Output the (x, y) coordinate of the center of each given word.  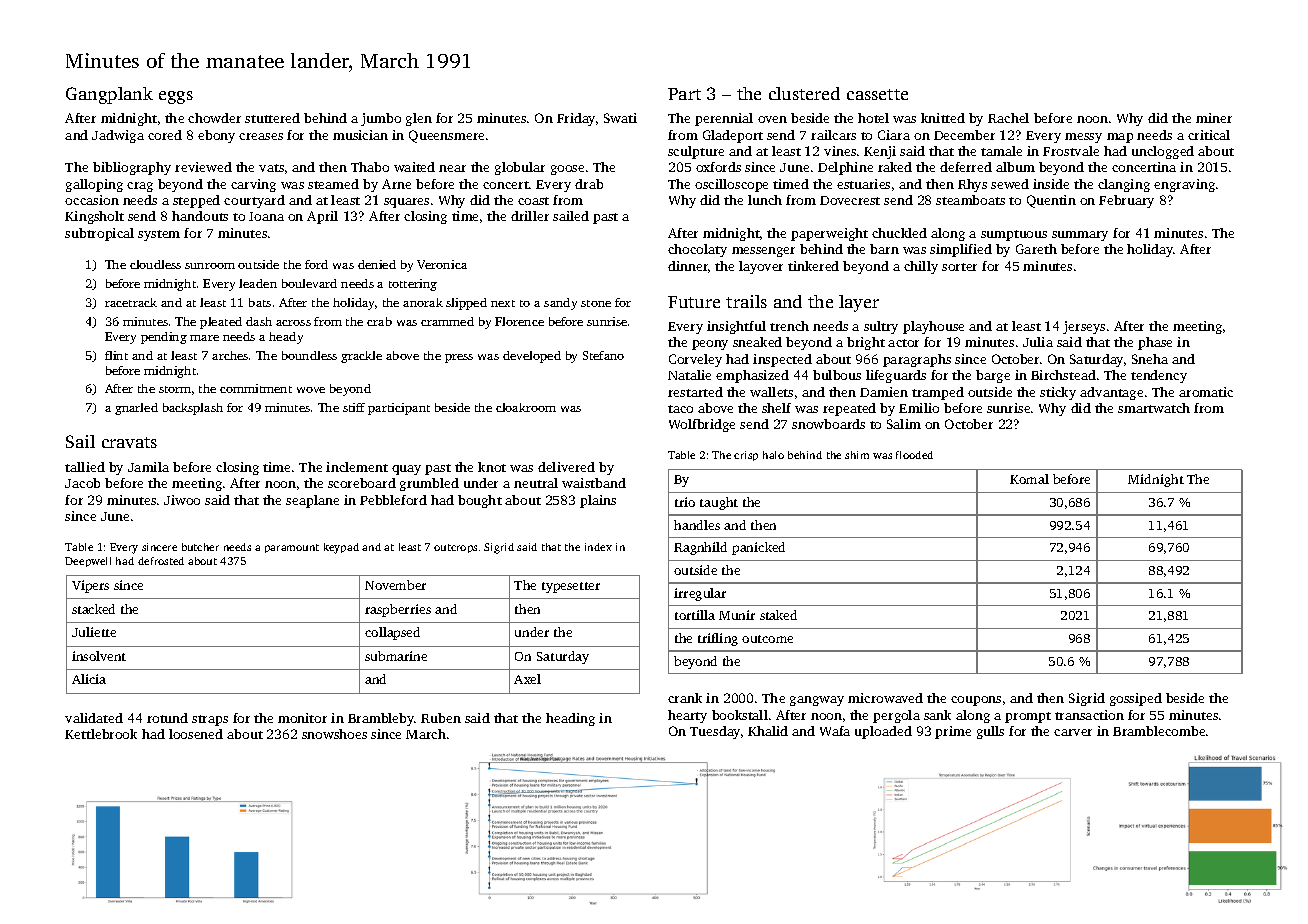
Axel (527, 679)
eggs (176, 97)
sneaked (757, 342)
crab (379, 321)
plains (598, 501)
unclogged (1163, 152)
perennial (724, 119)
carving (253, 185)
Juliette (94, 632)
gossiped (1136, 699)
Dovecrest (850, 200)
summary (1080, 236)
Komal (1029, 479)
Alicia (89, 679)
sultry (881, 327)
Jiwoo (182, 500)
